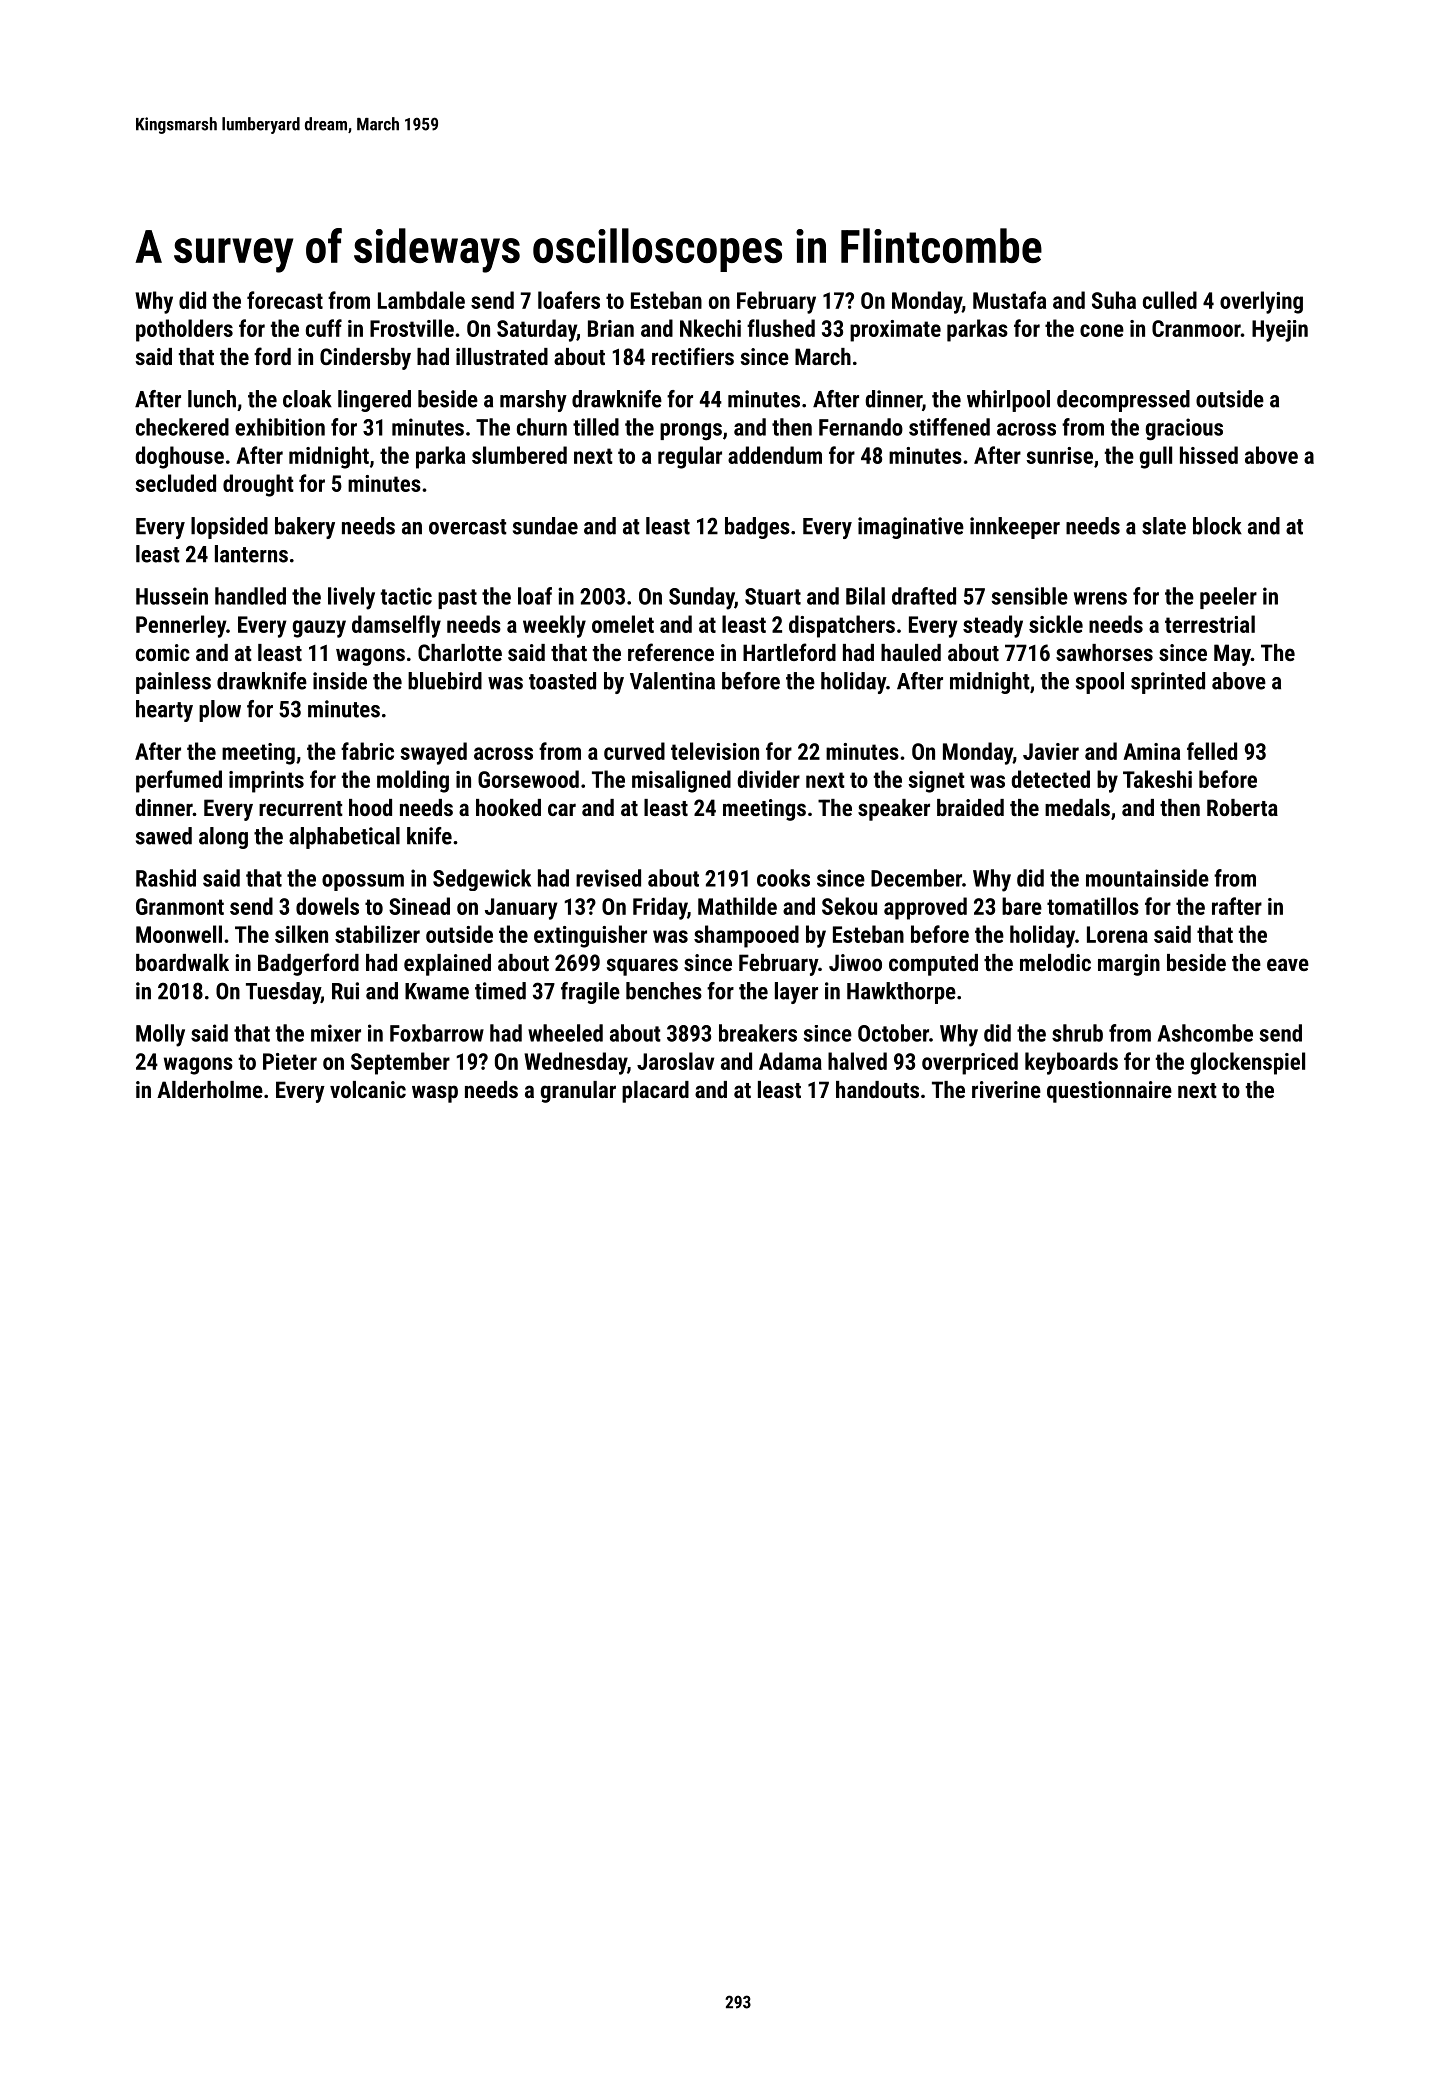  Describe the element at coordinates (1114, 300) in the screenshot. I see `Suha` at that location.
